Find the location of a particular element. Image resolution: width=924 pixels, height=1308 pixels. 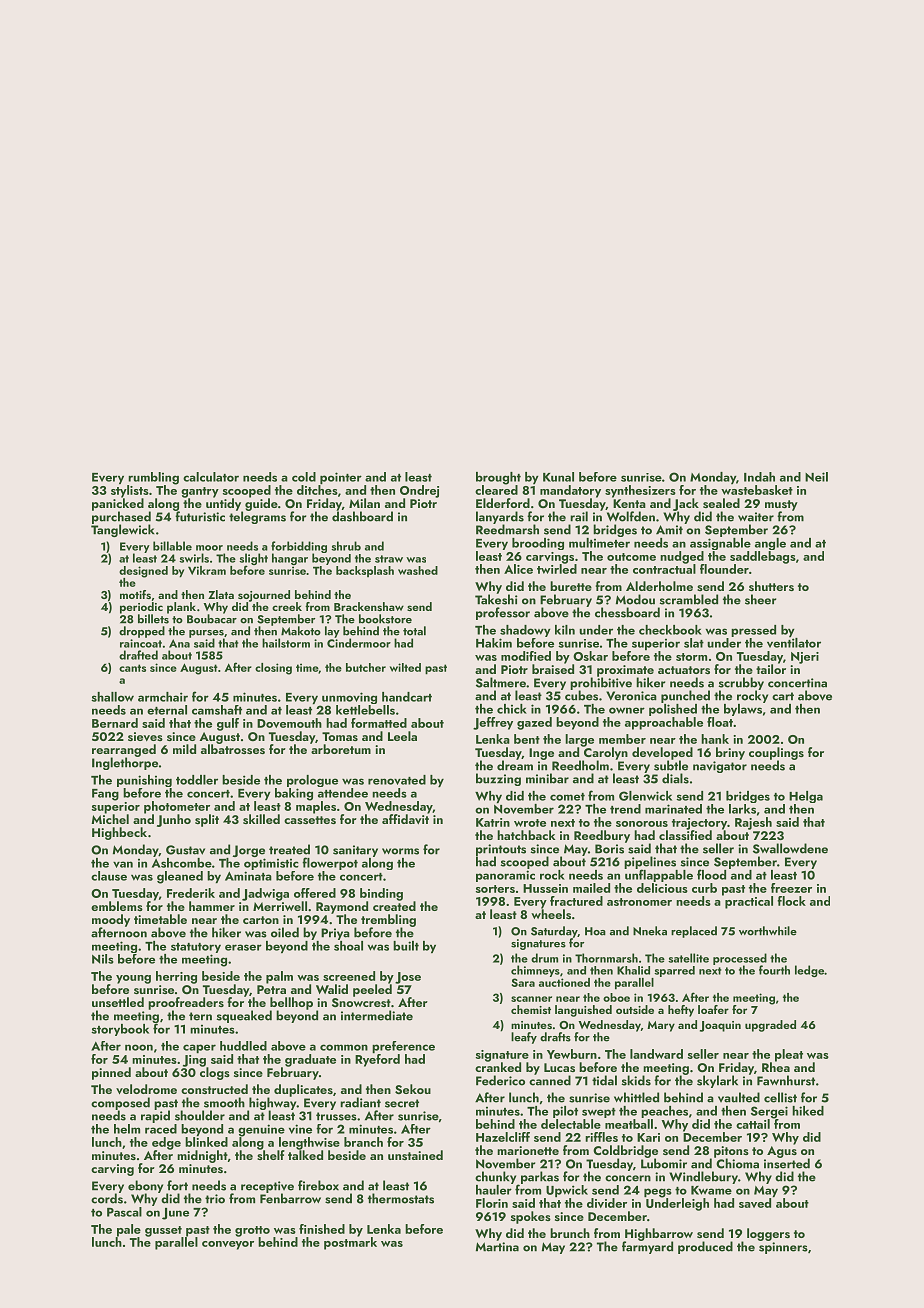

parkas is located at coordinates (540, 1177).
